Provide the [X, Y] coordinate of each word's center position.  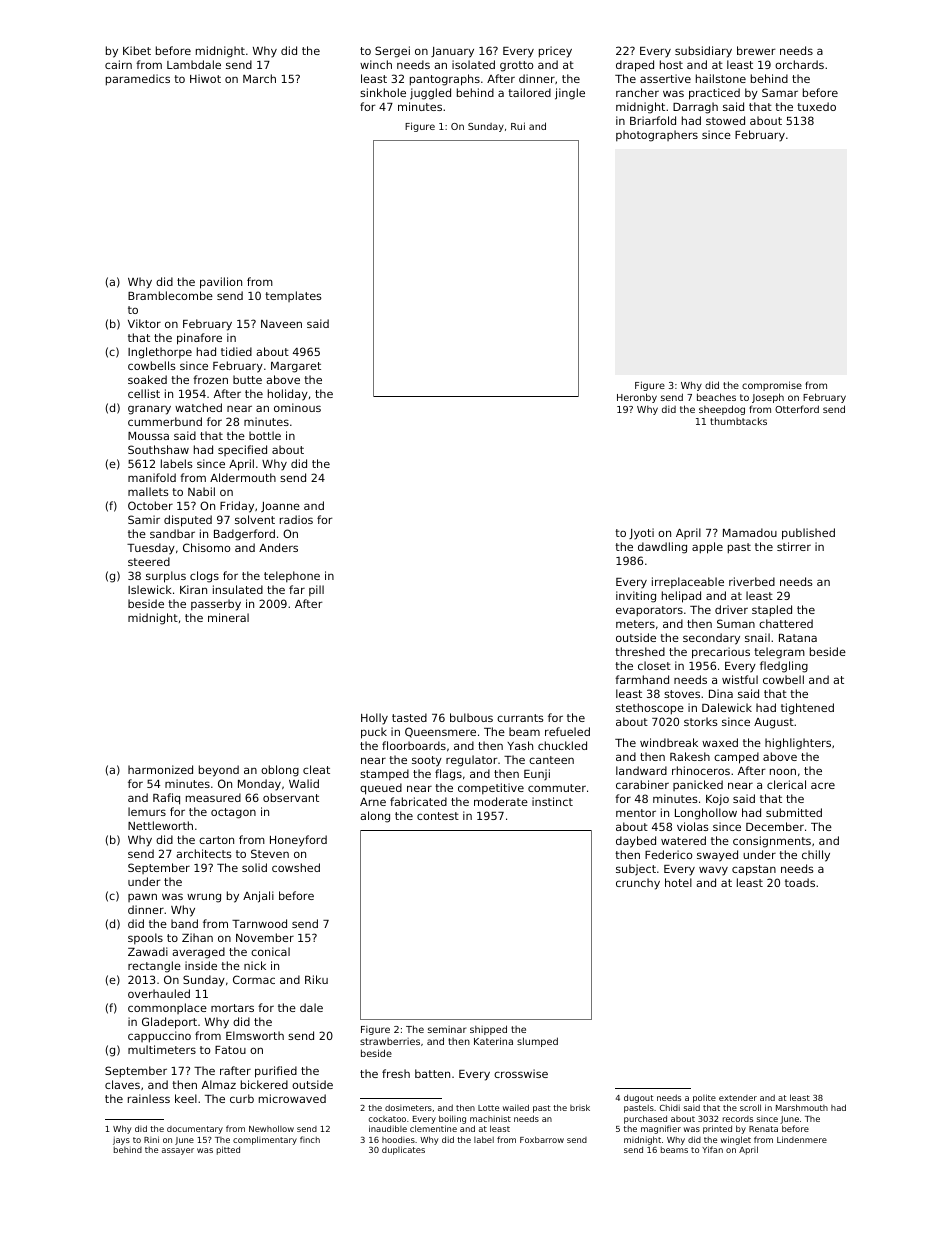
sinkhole [383, 92]
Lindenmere [802, 1139]
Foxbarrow [542, 1139]
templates [293, 296]
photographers [657, 136]
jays [121, 1141]
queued [381, 789]
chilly [816, 856]
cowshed [296, 867]
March [259, 78]
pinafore [199, 339]
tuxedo [816, 106]
